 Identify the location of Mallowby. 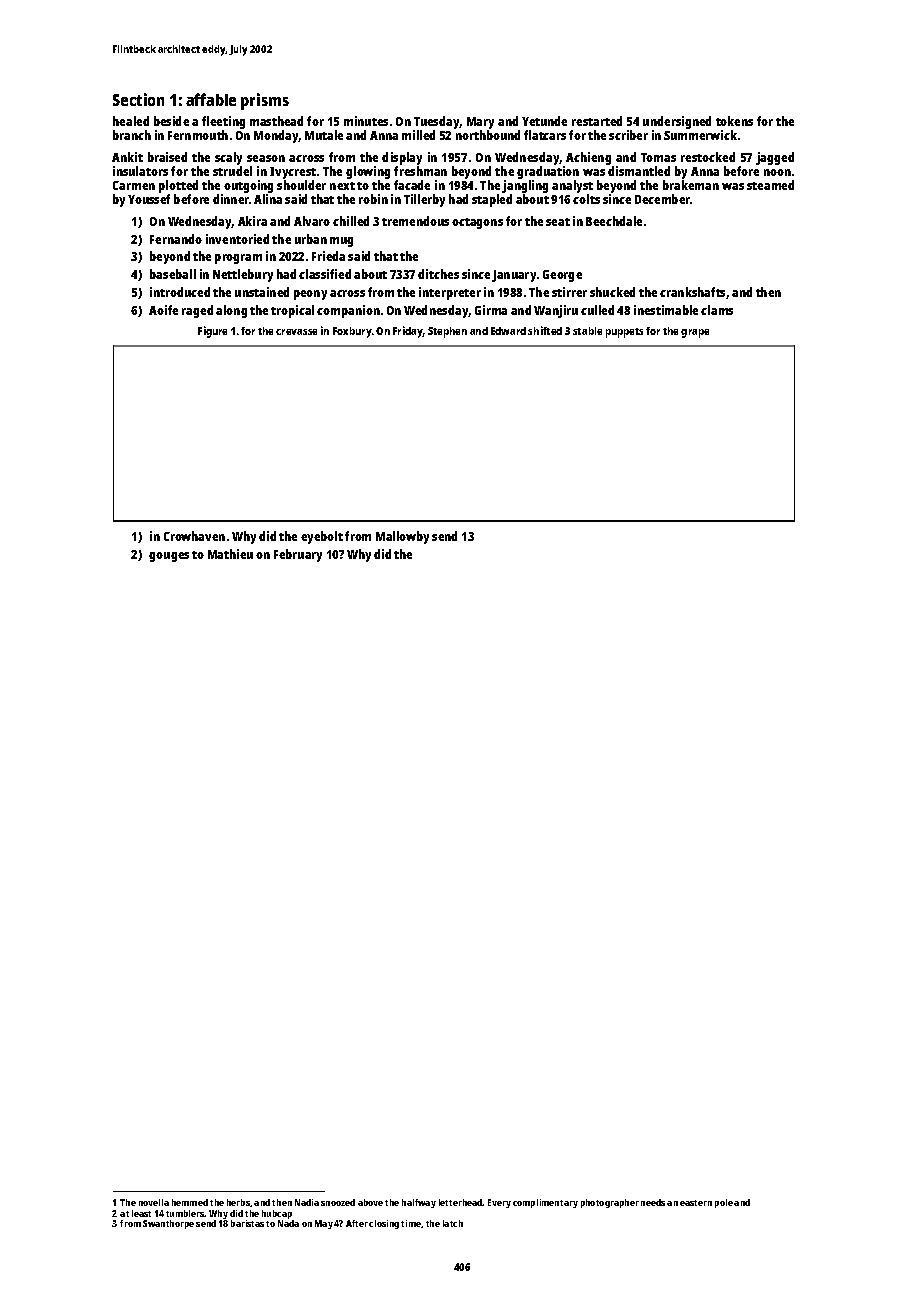
(402, 537).
